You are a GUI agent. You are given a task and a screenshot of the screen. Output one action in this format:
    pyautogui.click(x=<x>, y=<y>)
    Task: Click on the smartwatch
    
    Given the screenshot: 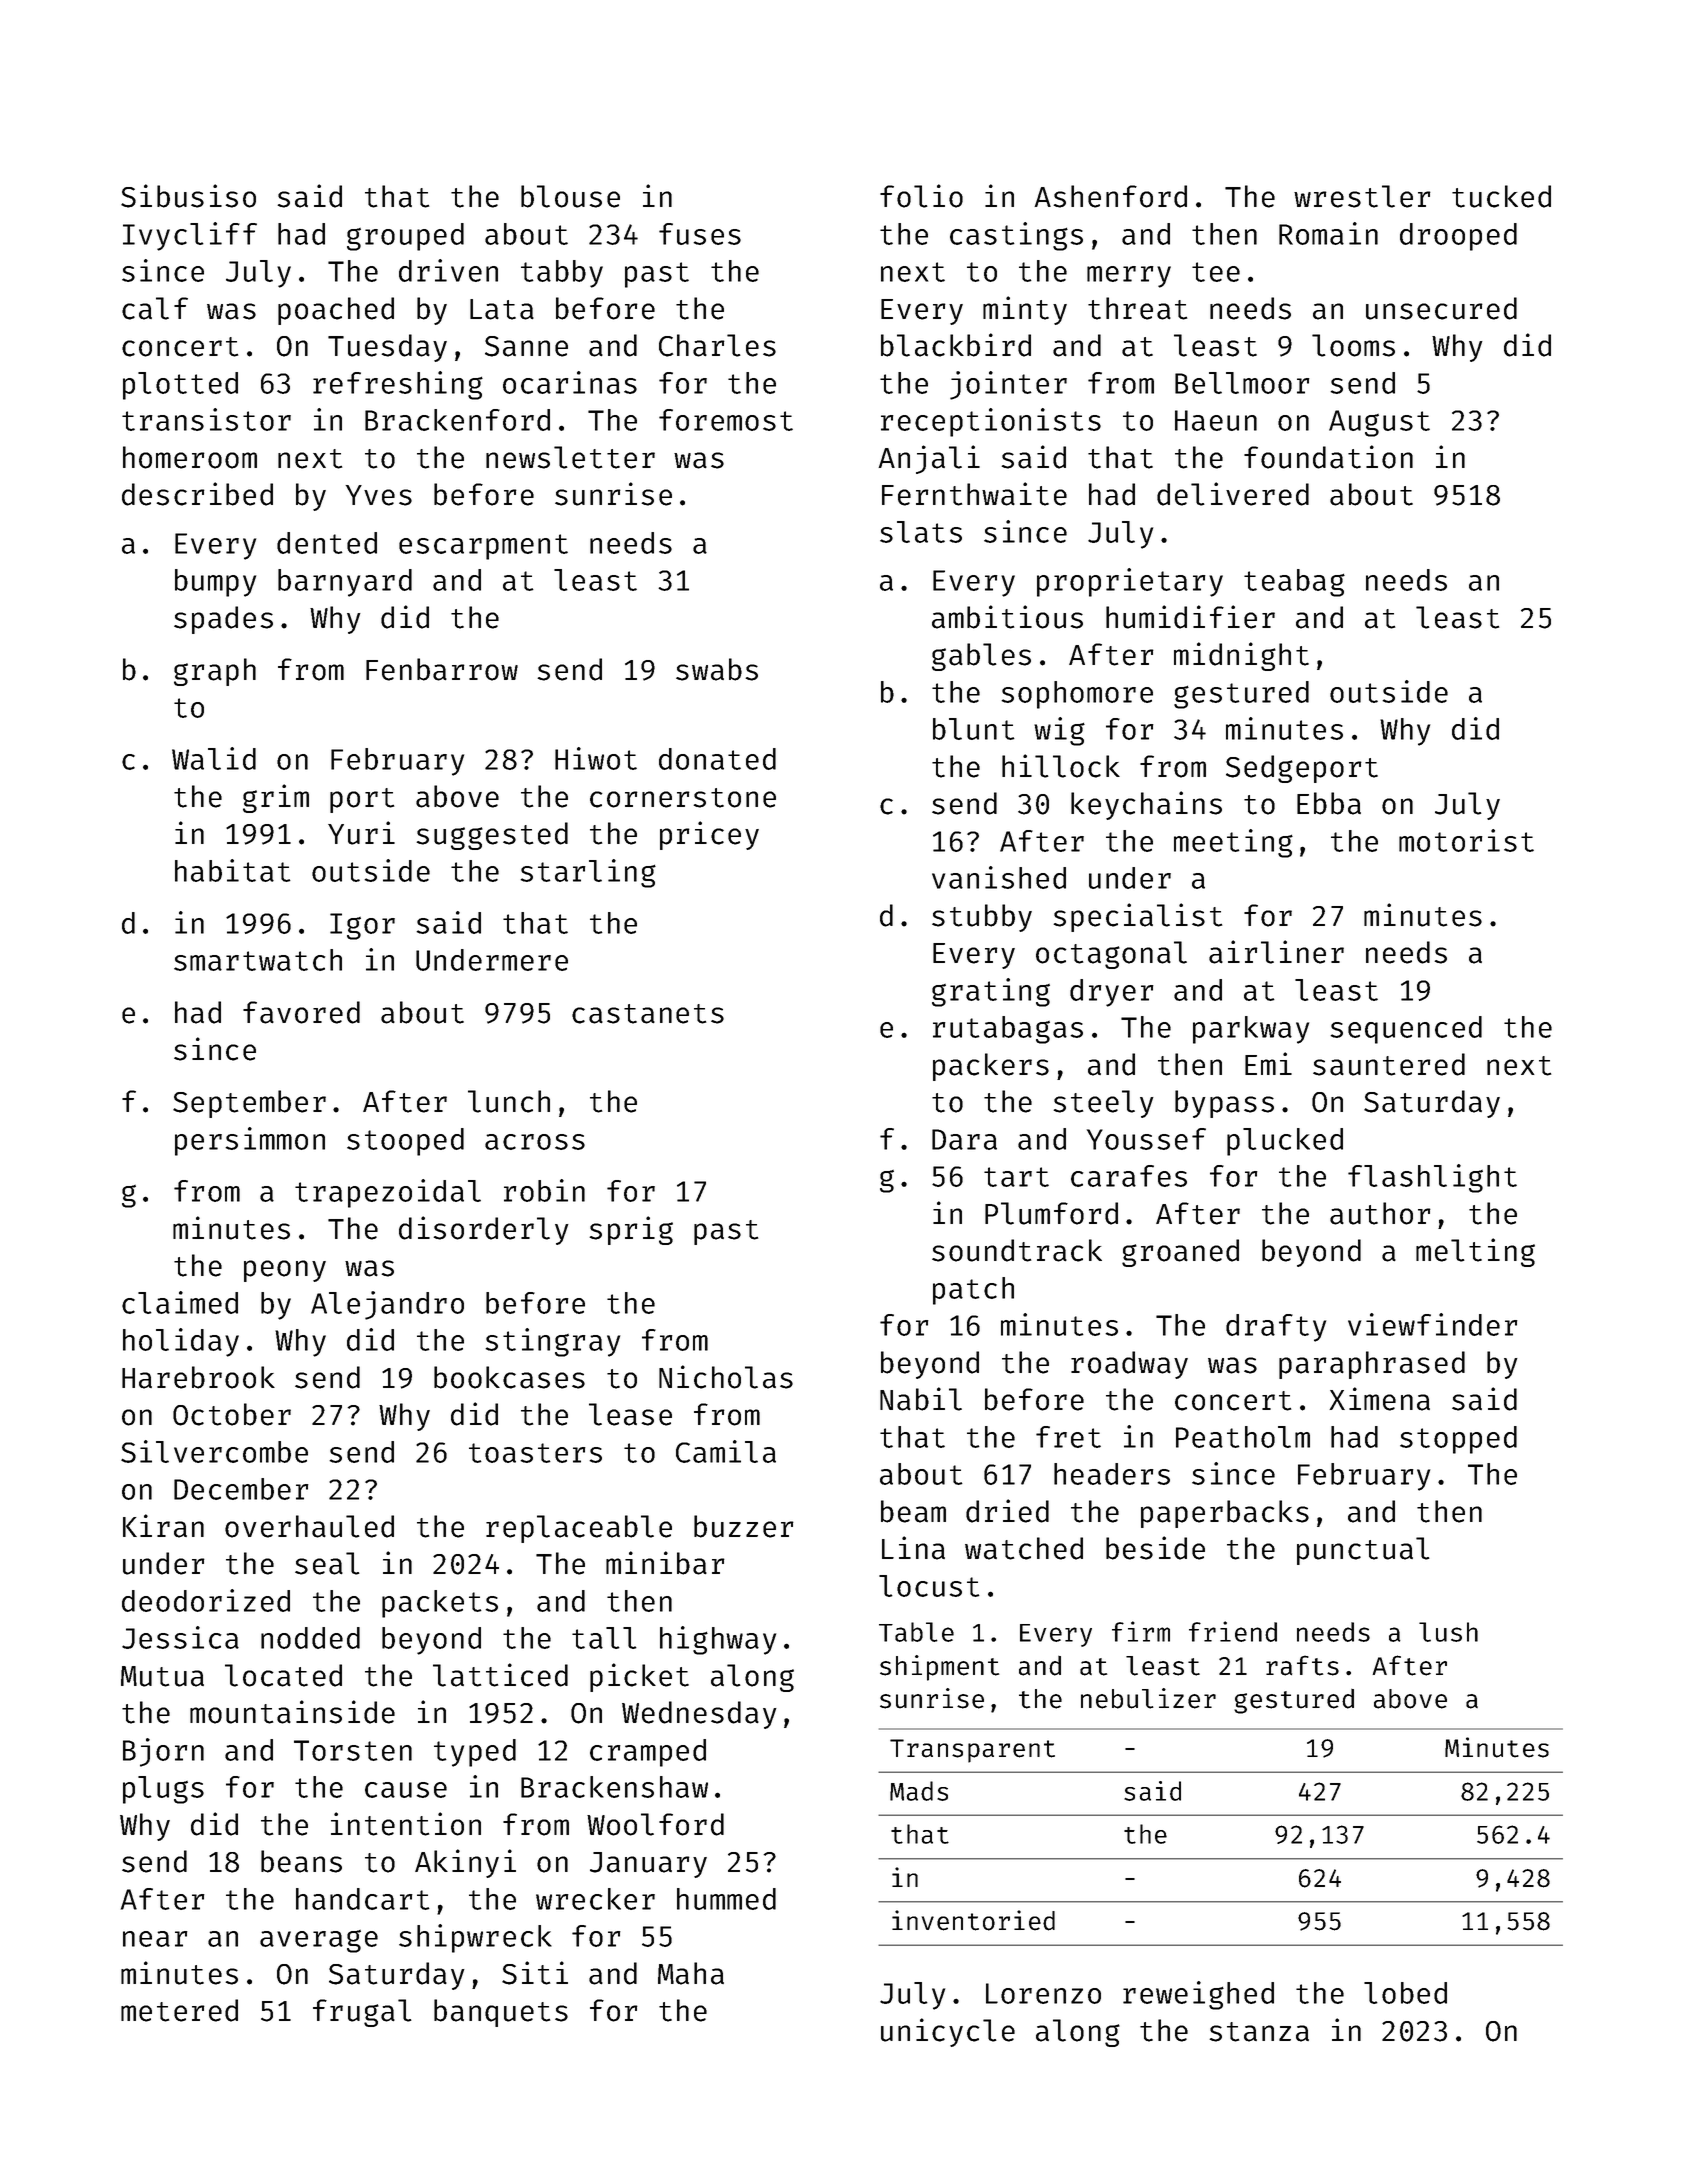 What is the action you would take?
    pyautogui.click(x=258, y=960)
